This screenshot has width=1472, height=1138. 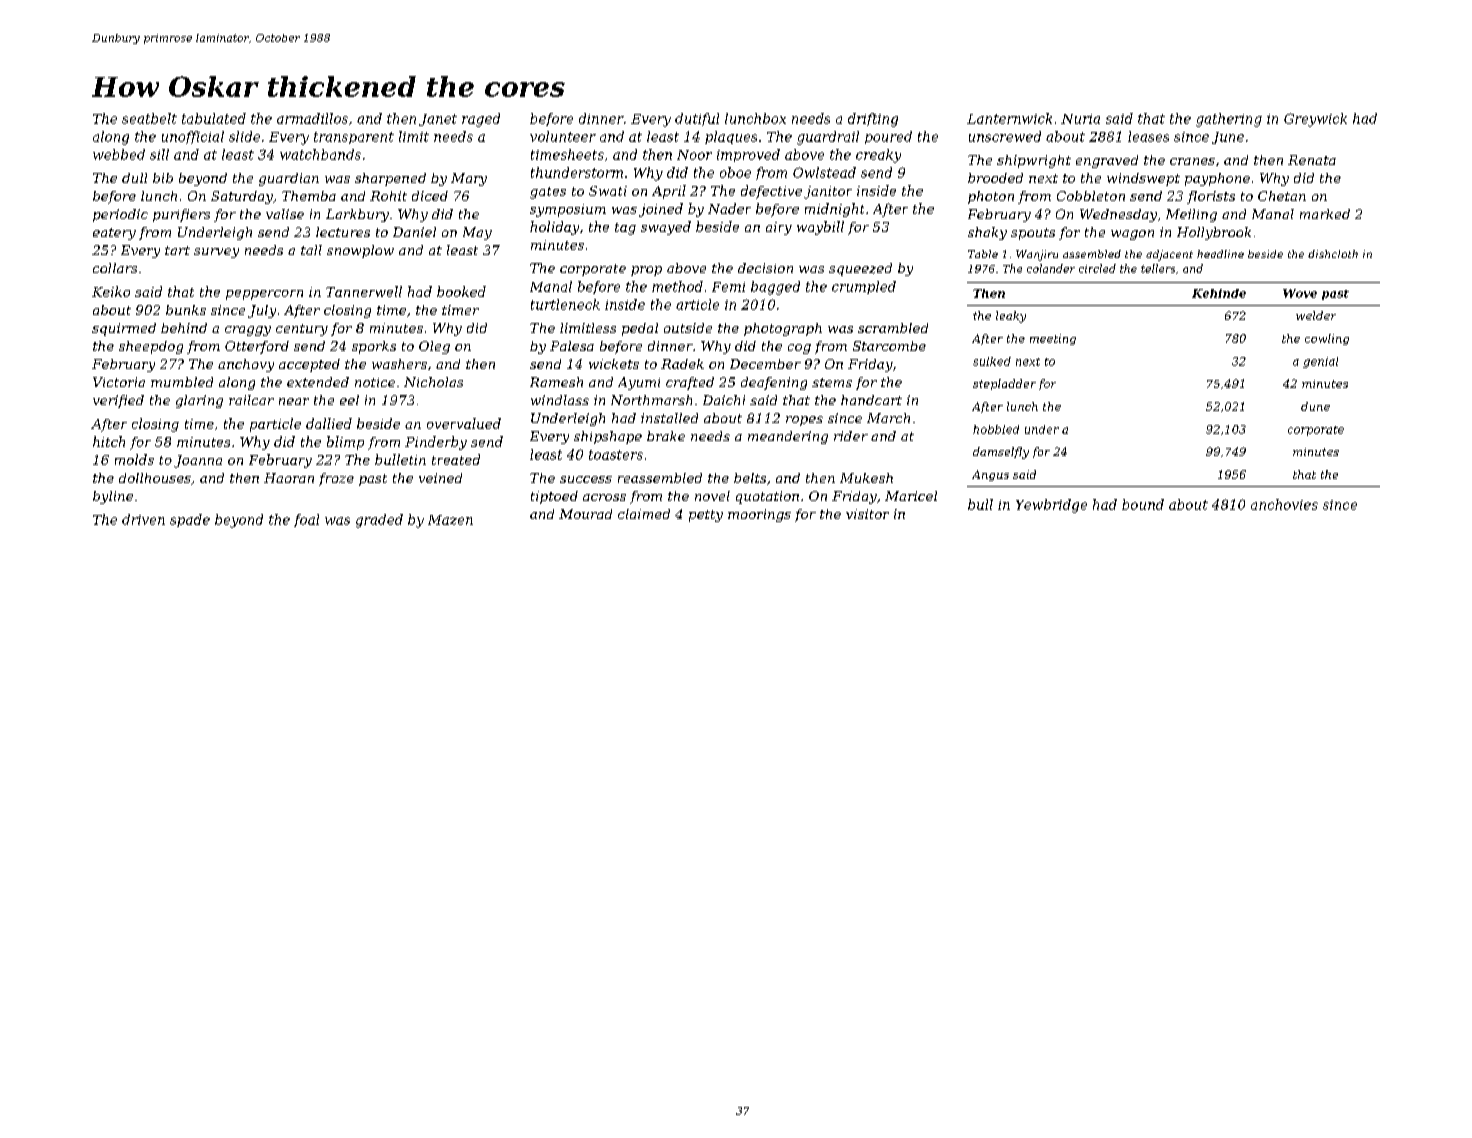 I want to click on payphone, so click(x=1217, y=179).
